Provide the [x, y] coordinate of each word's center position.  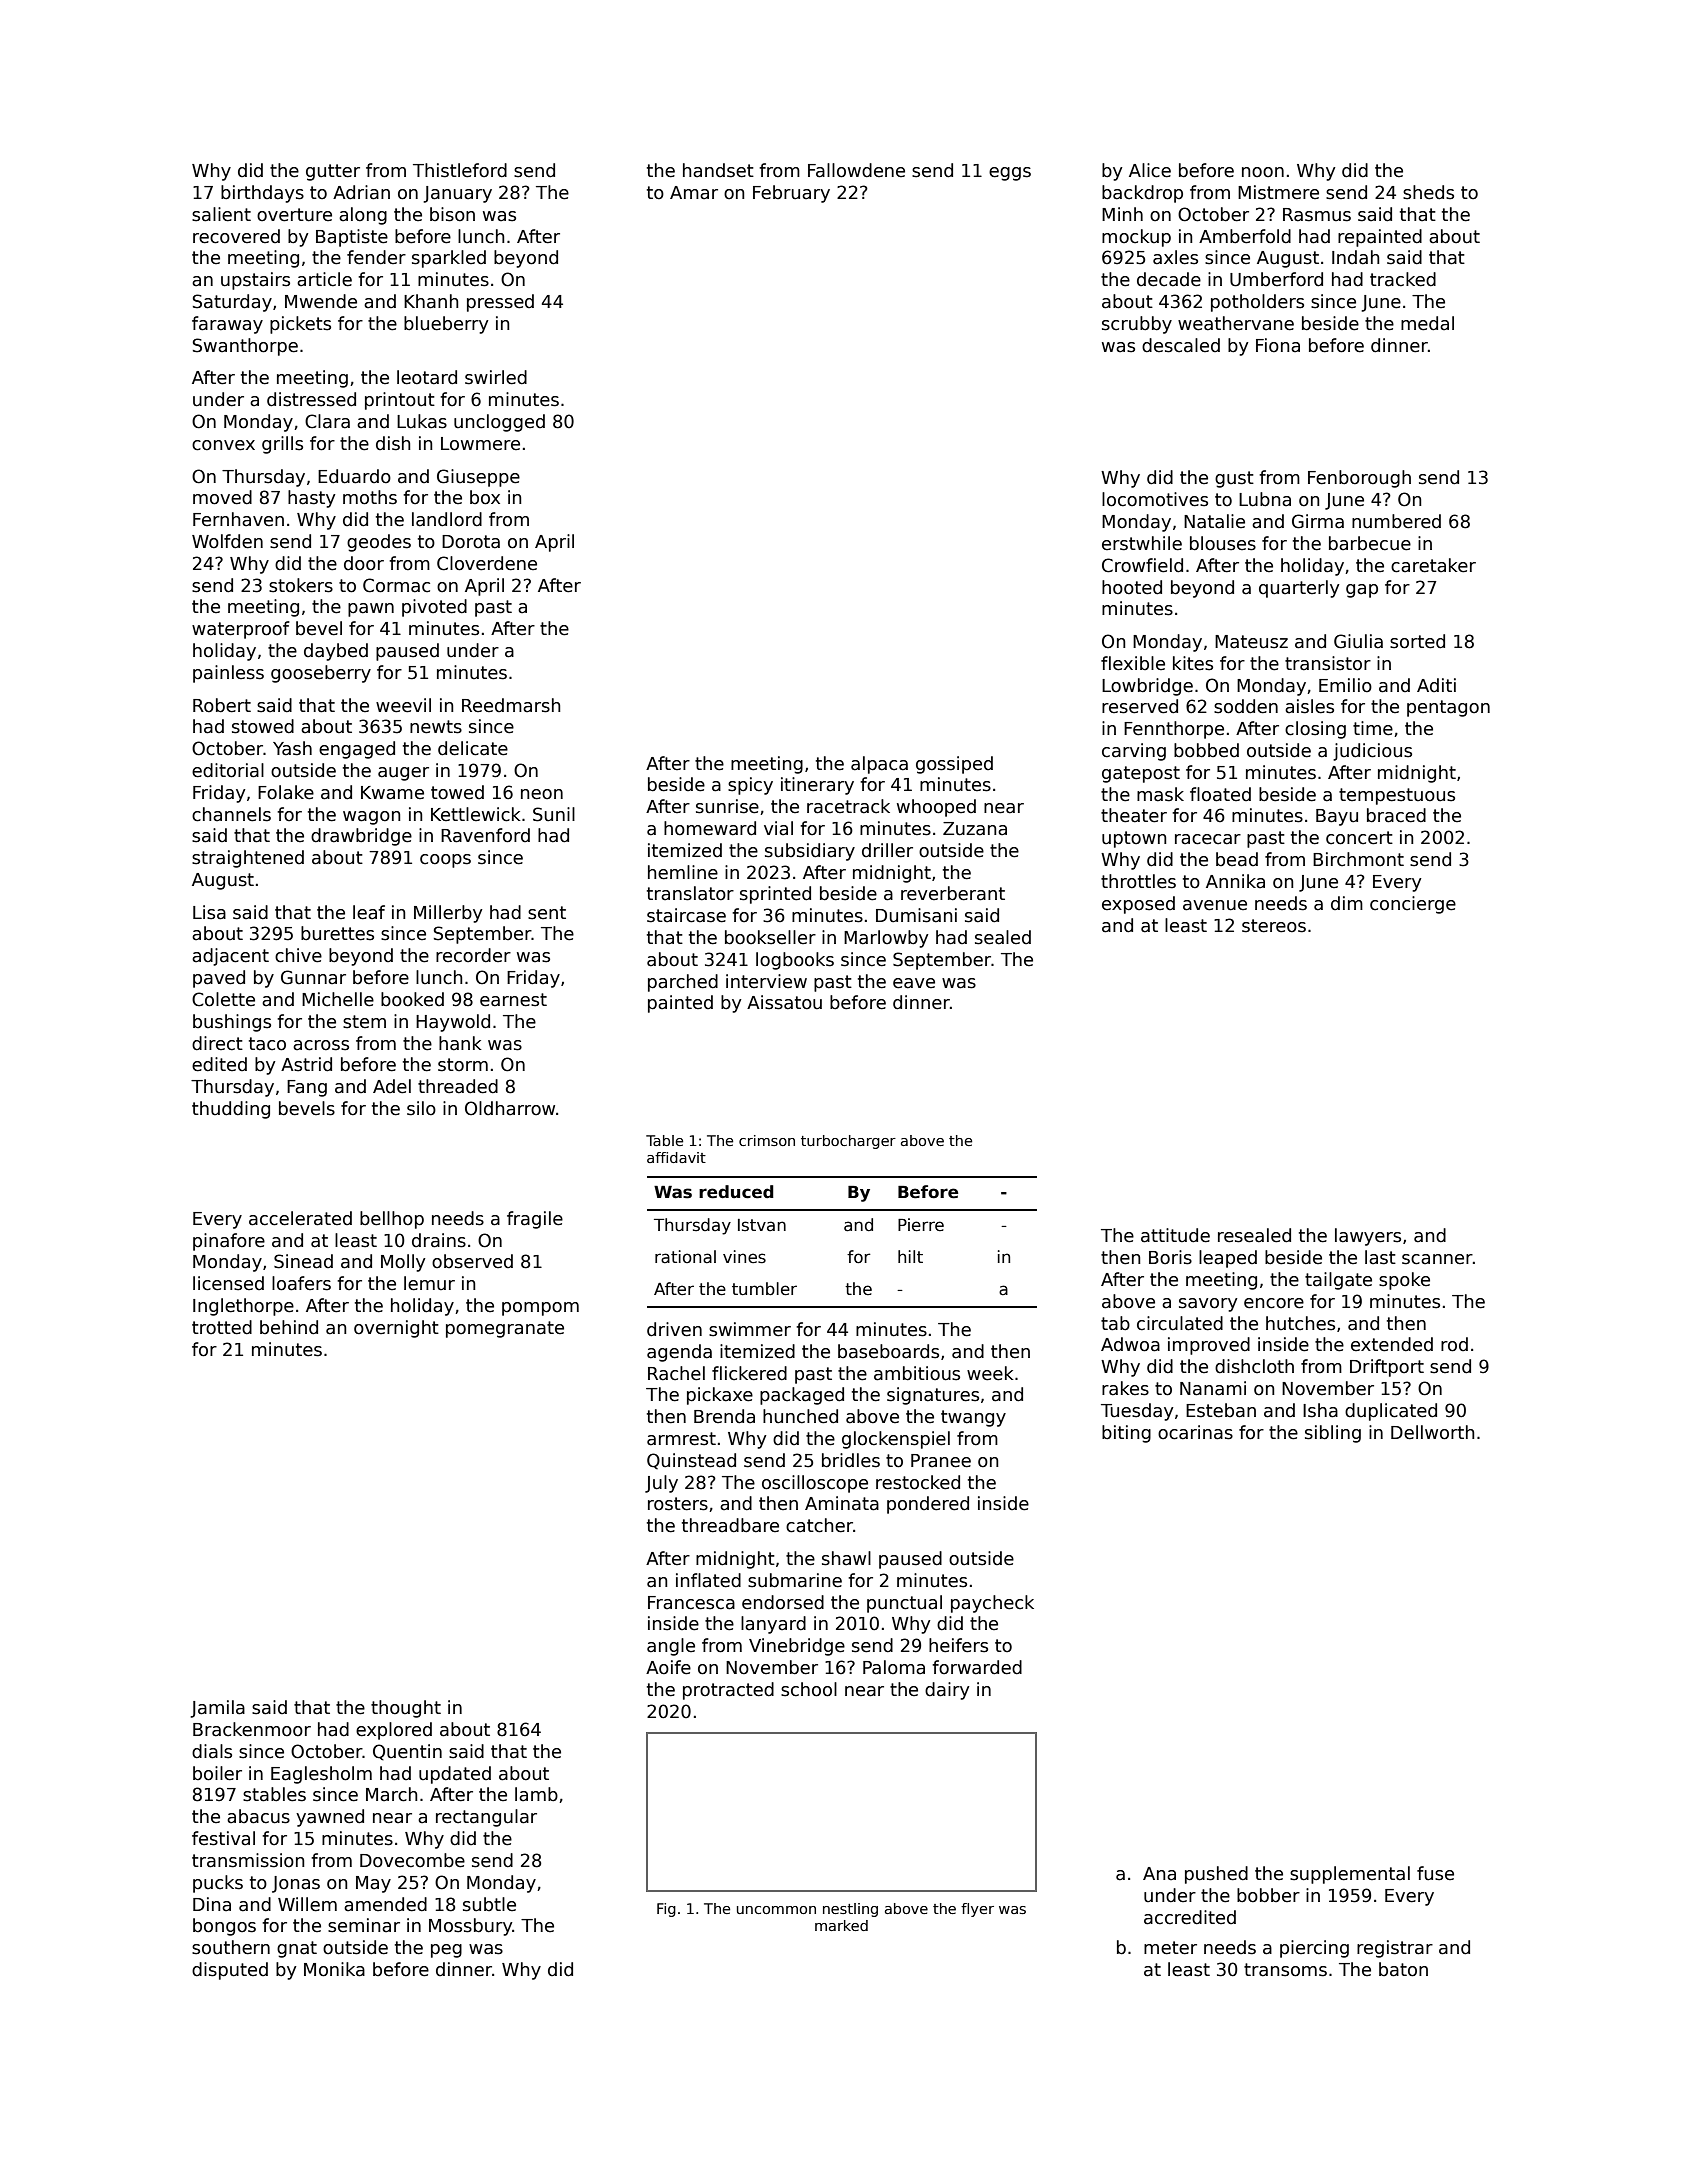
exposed [1138, 905]
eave [914, 983]
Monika [334, 1969]
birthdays [262, 194]
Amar [694, 193]
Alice [1150, 170]
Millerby [448, 914]
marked [841, 1925]
